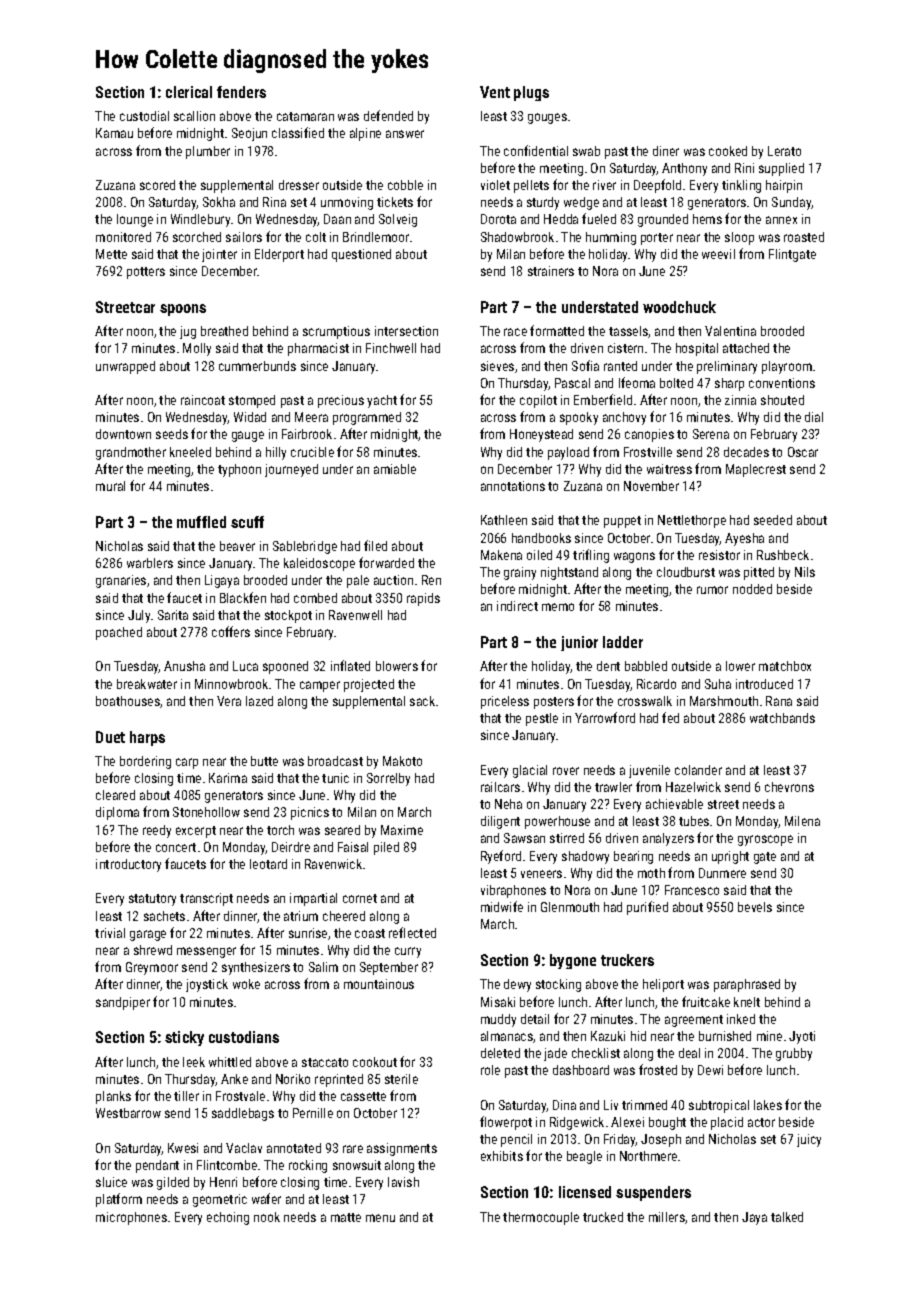  I want to click on cassette, so click(363, 1096).
